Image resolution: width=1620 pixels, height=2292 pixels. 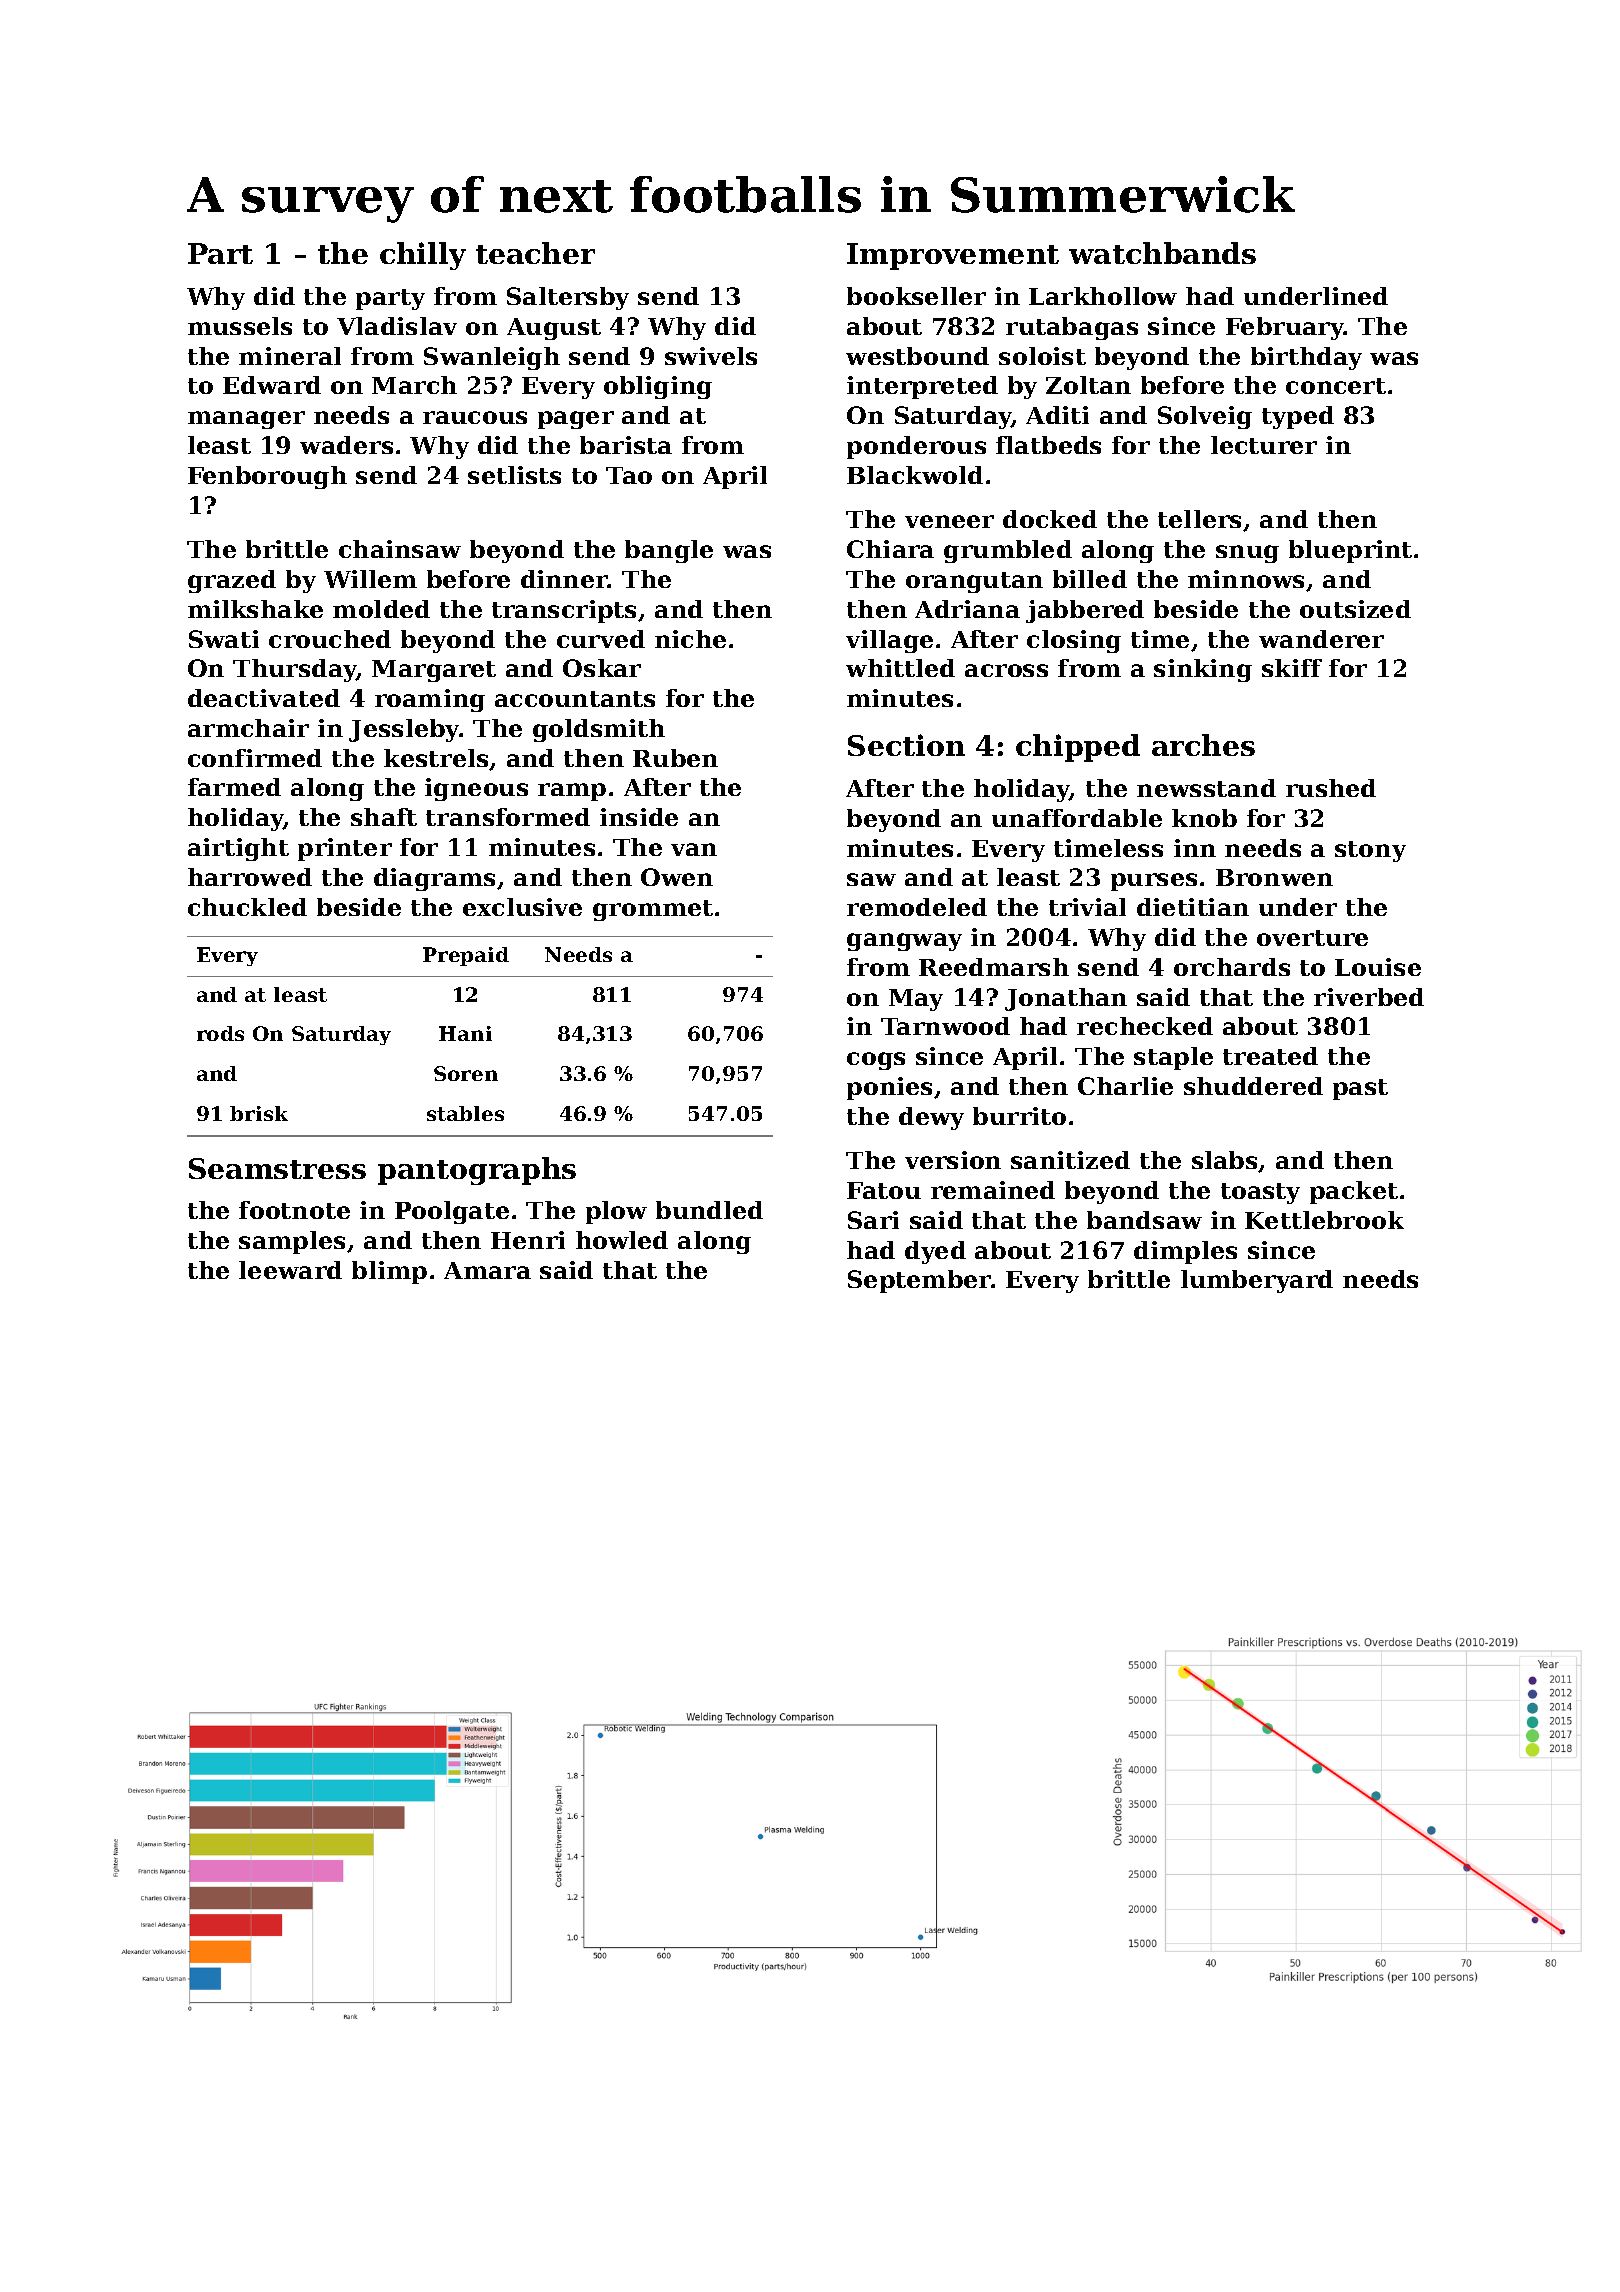 What do you see at coordinates (935, 1252) in the screenshot?
I see `dyed` at bounding box center [935, 1252].
